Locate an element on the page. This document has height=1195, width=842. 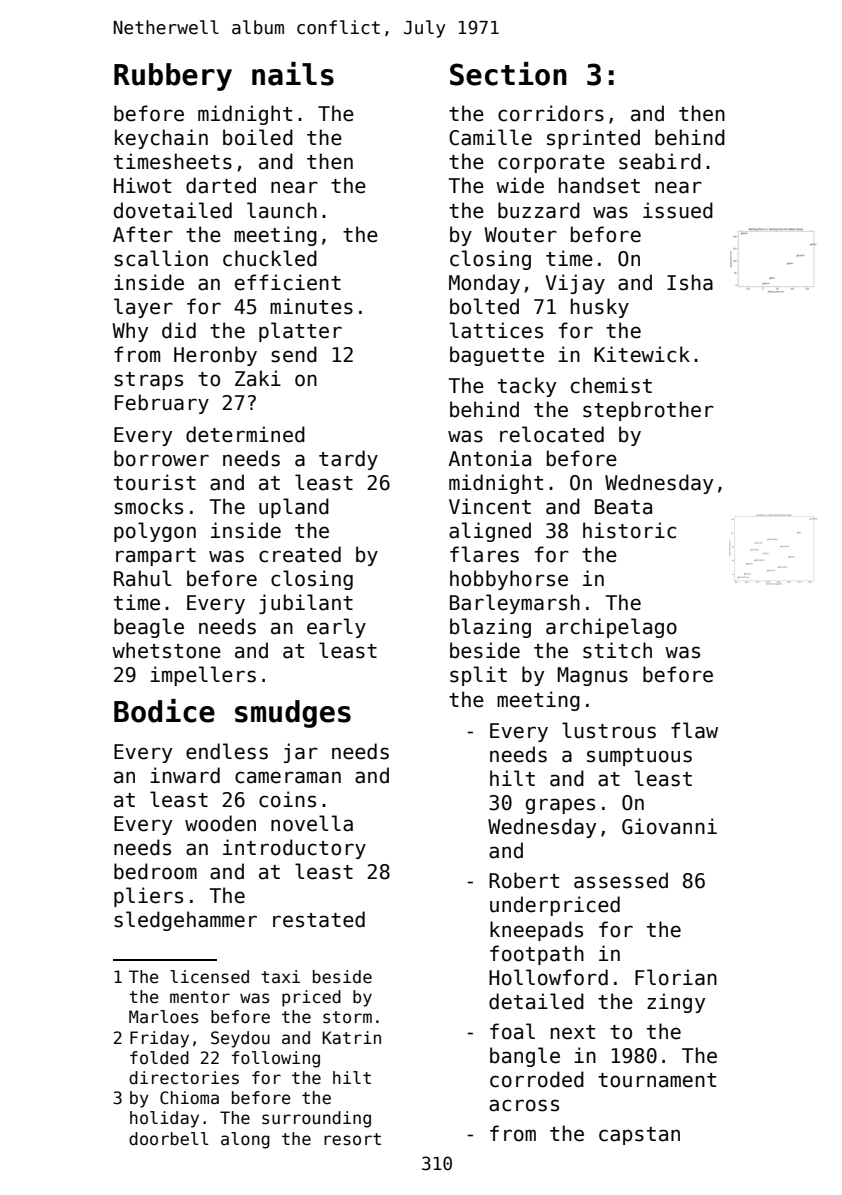
Rahul is located at coordinates (142, 578).
